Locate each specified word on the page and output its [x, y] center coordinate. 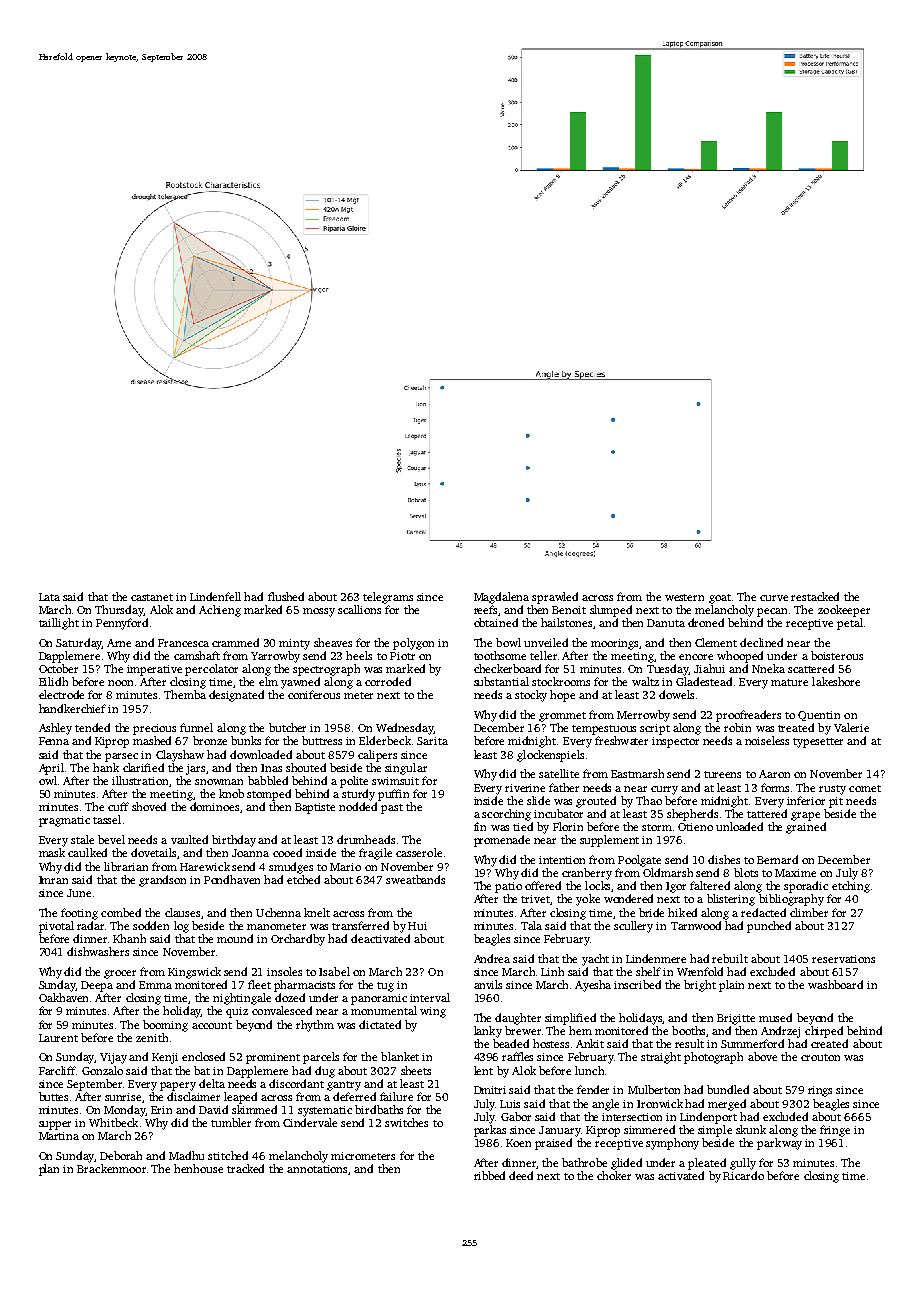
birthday [234, 841]
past [392, 809]
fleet [259, 984]
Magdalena [501, 598]
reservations [843, 959]
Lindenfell [215, 596]
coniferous [314, 694]
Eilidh [53, 681]
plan [49, 1170]
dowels [676, 694]
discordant [296, 1083]
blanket [400, 1056]
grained [806, 828]
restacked [815, 596]
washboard [835, 984]
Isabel [334, 971]
